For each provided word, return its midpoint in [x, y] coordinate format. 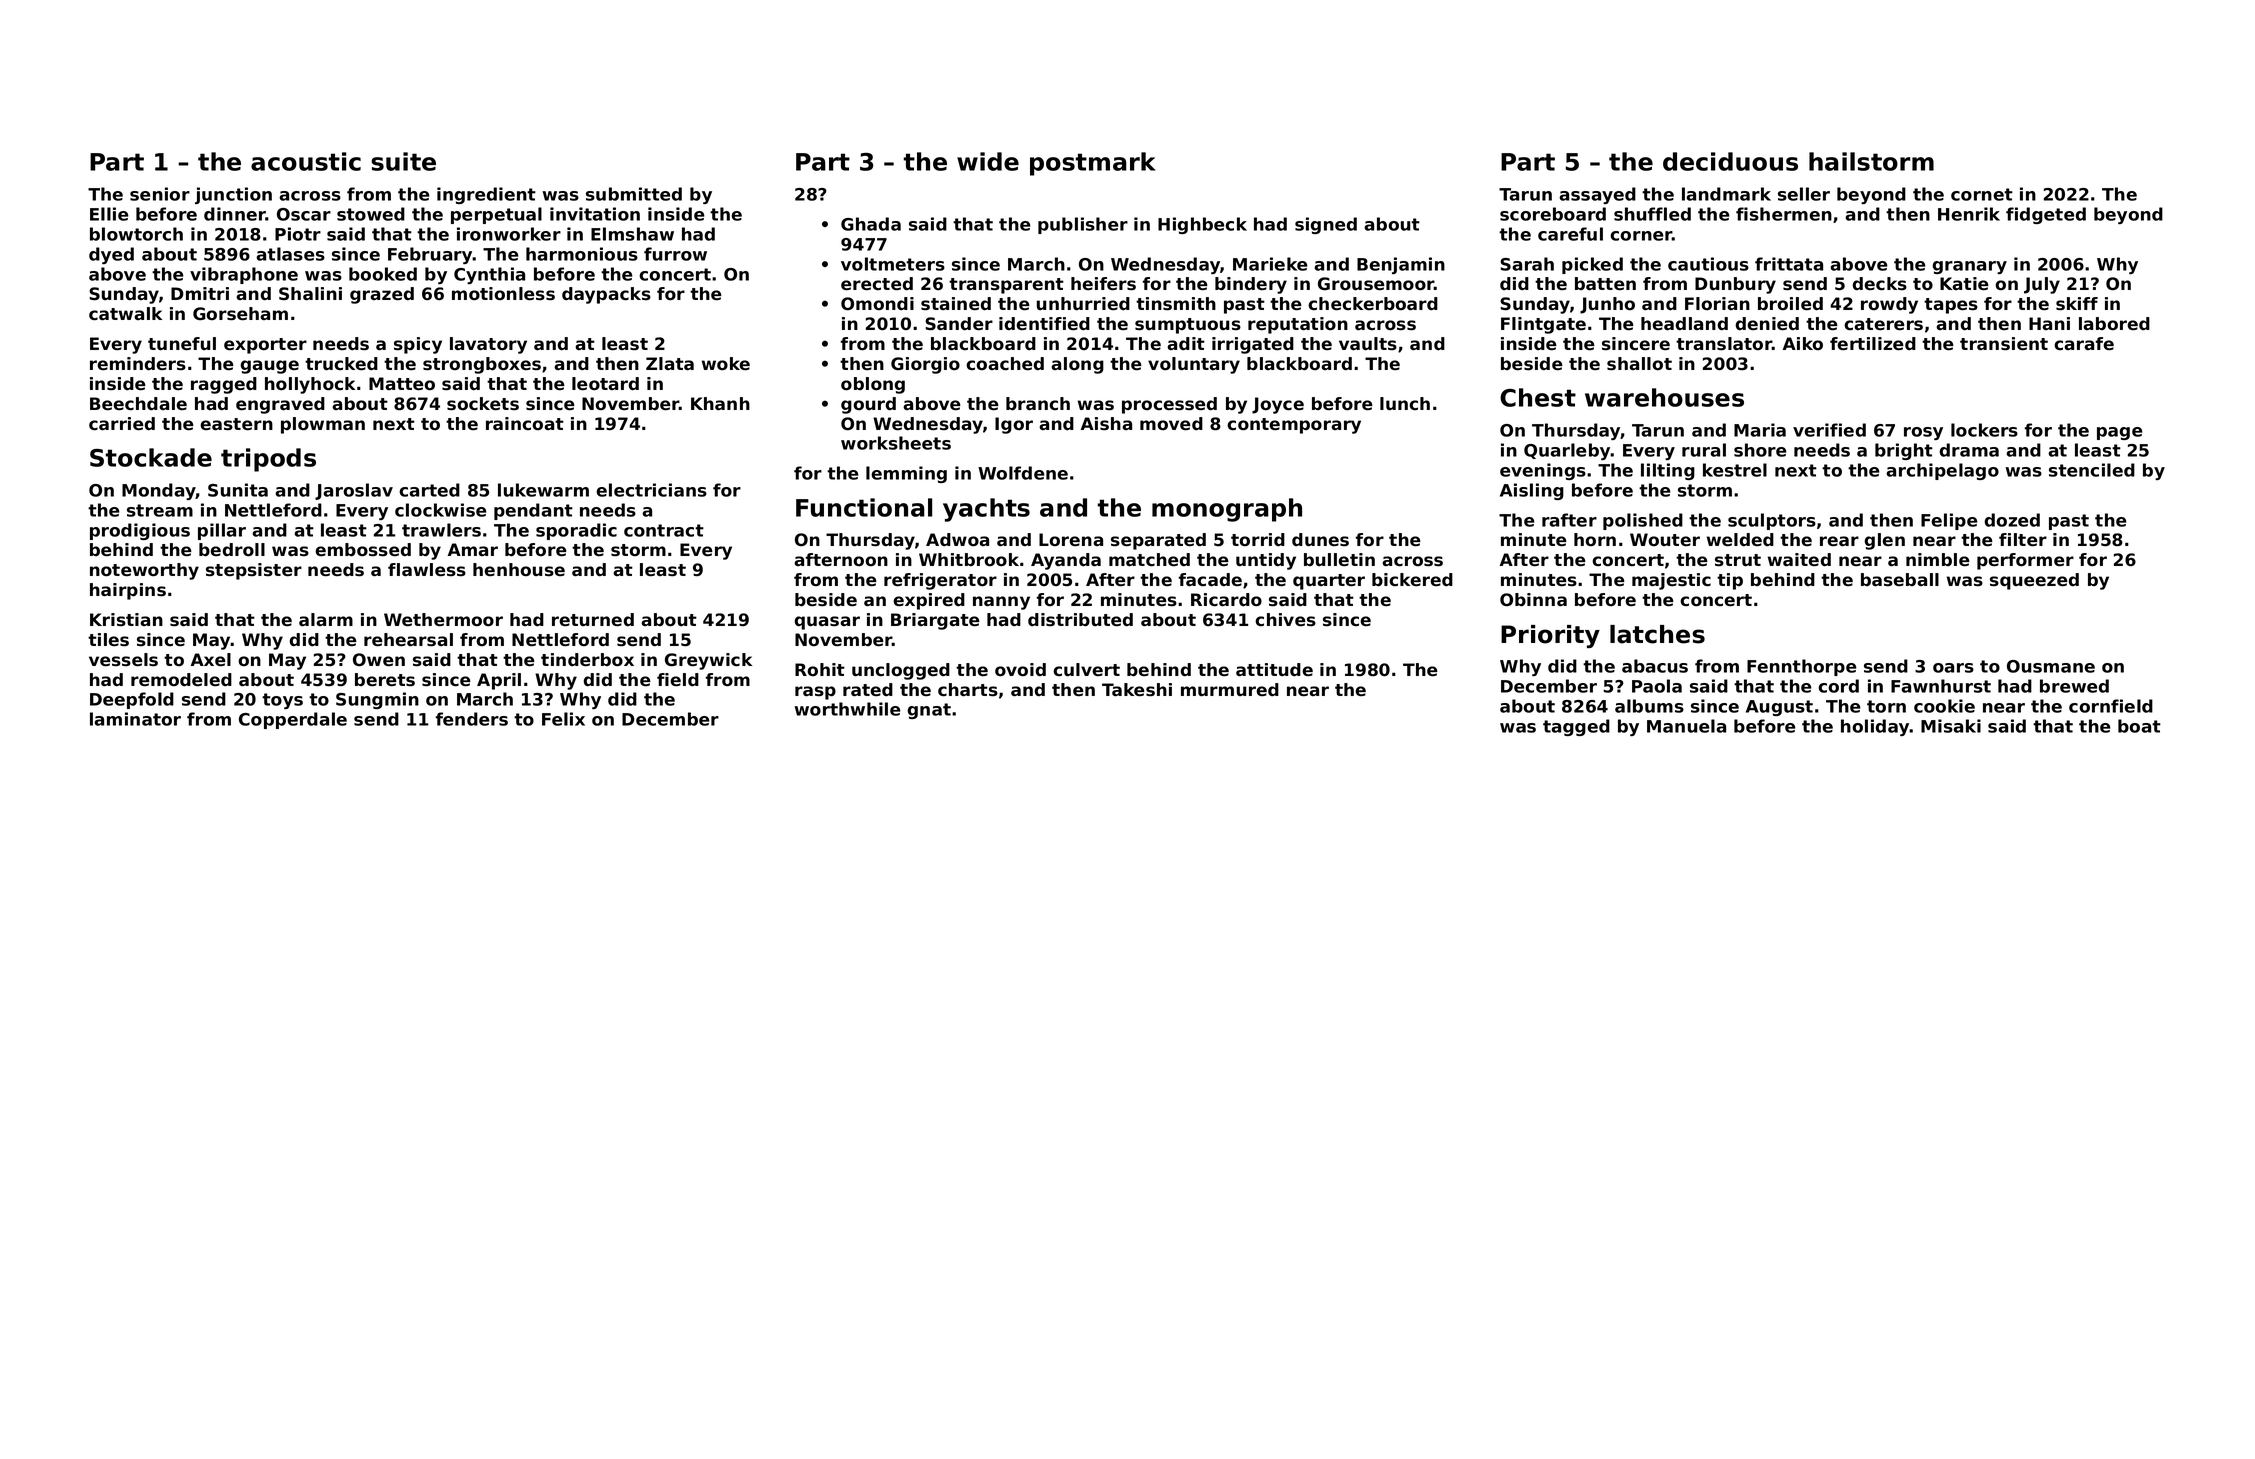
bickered [1412, 580]
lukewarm [543, 490]
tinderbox [587, 660]
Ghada [871, 224]
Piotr [298, 234]
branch [1038, 404]
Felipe [1949, 521]
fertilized [1873, 344]
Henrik [1969, 214]
